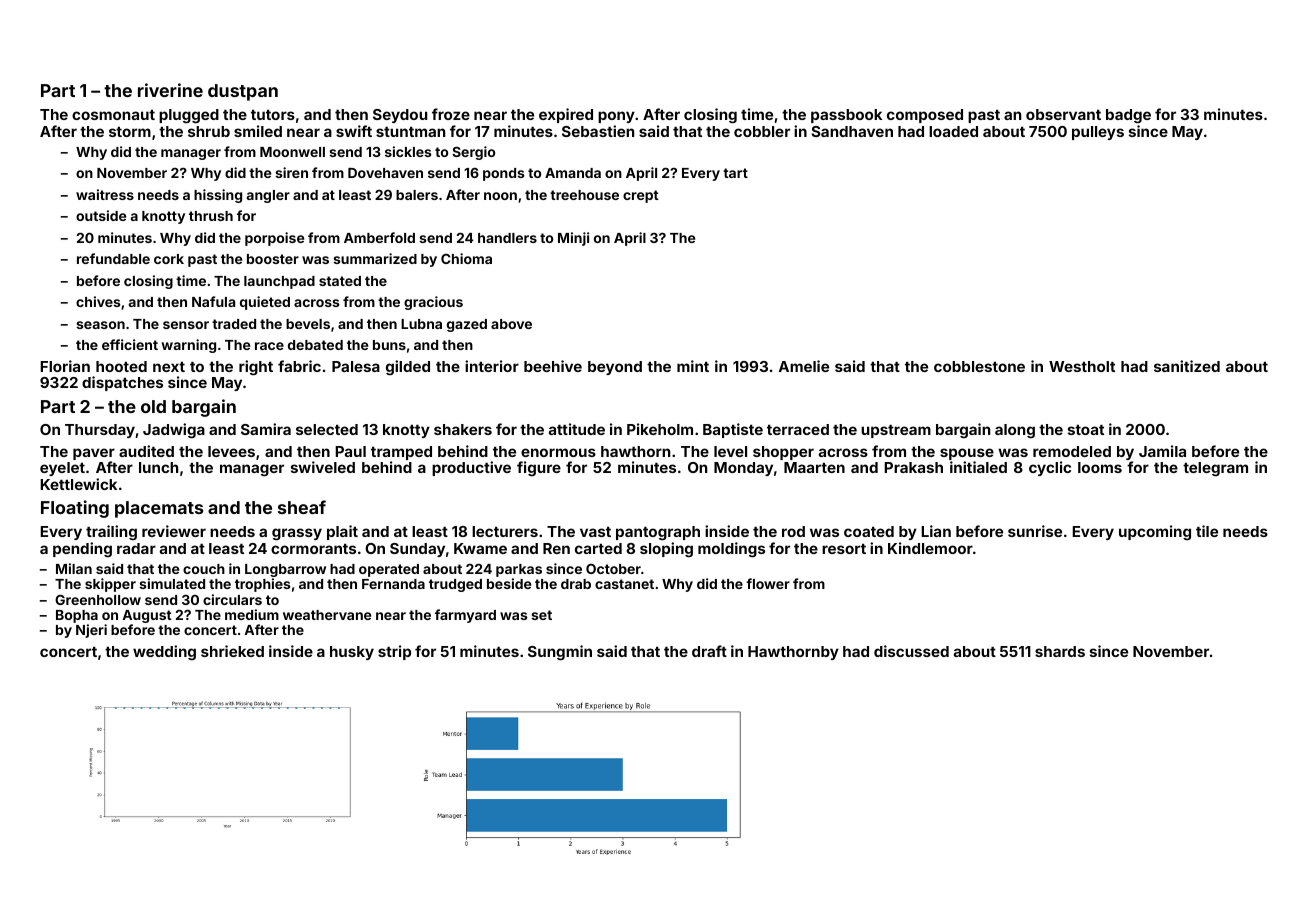  What do you see at coordinates (735, 173) in the page?
I see `tart` at bounding box center [735, 173].
